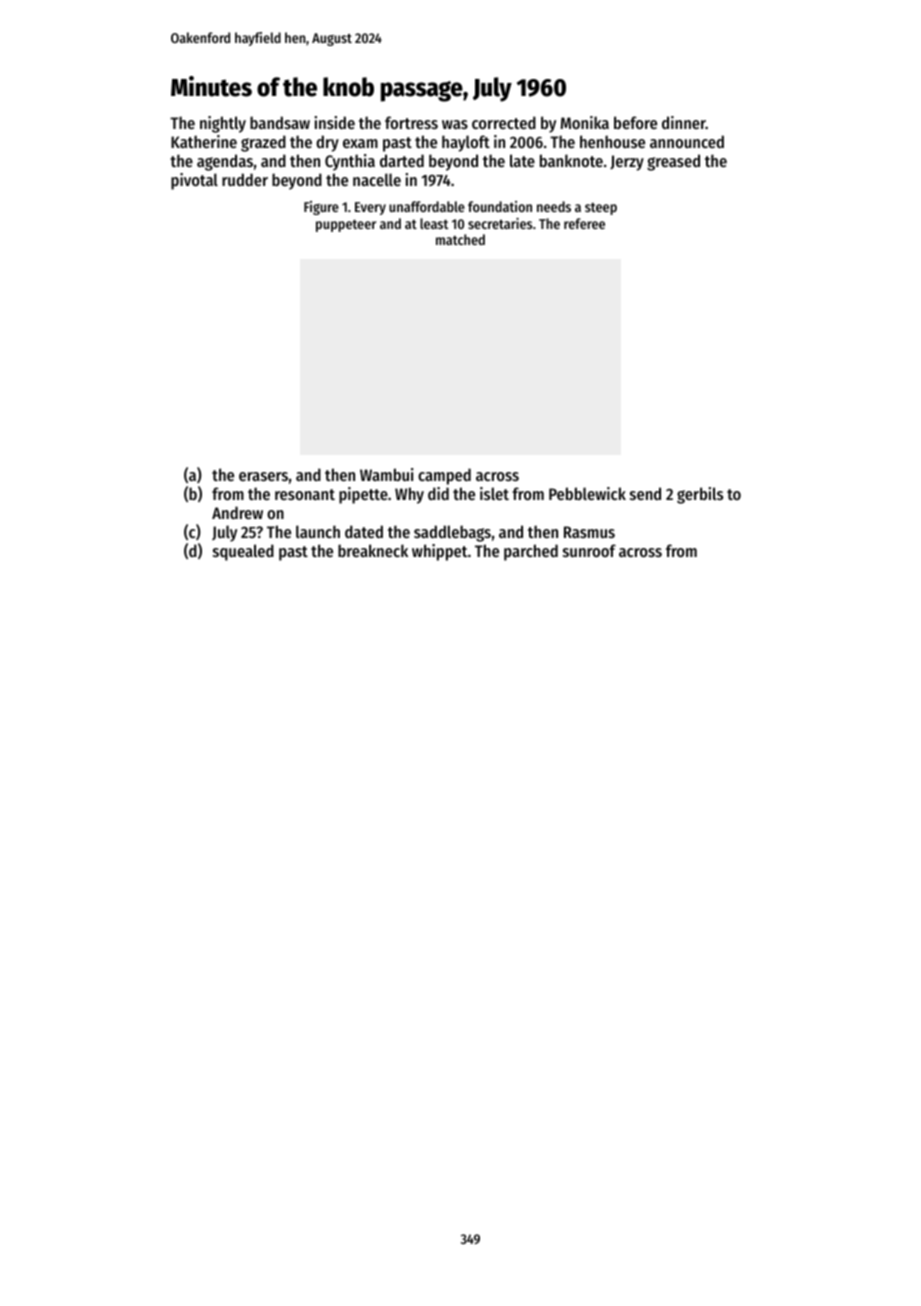  Describe the element at coordinates (263, 476) in the page. I see `erasers` at that location.
